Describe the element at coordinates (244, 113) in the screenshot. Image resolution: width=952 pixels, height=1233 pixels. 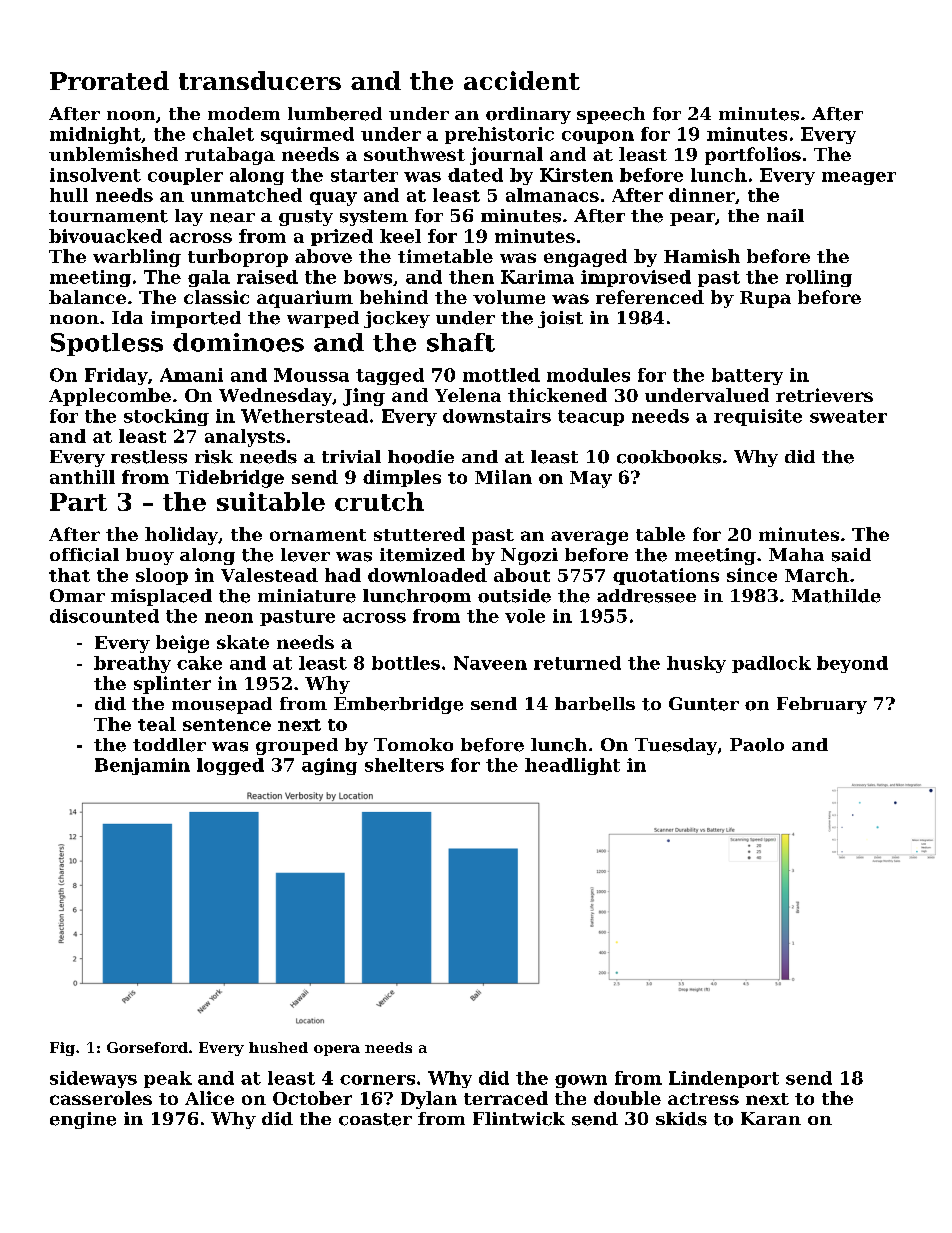
I see `modem` at that location.
